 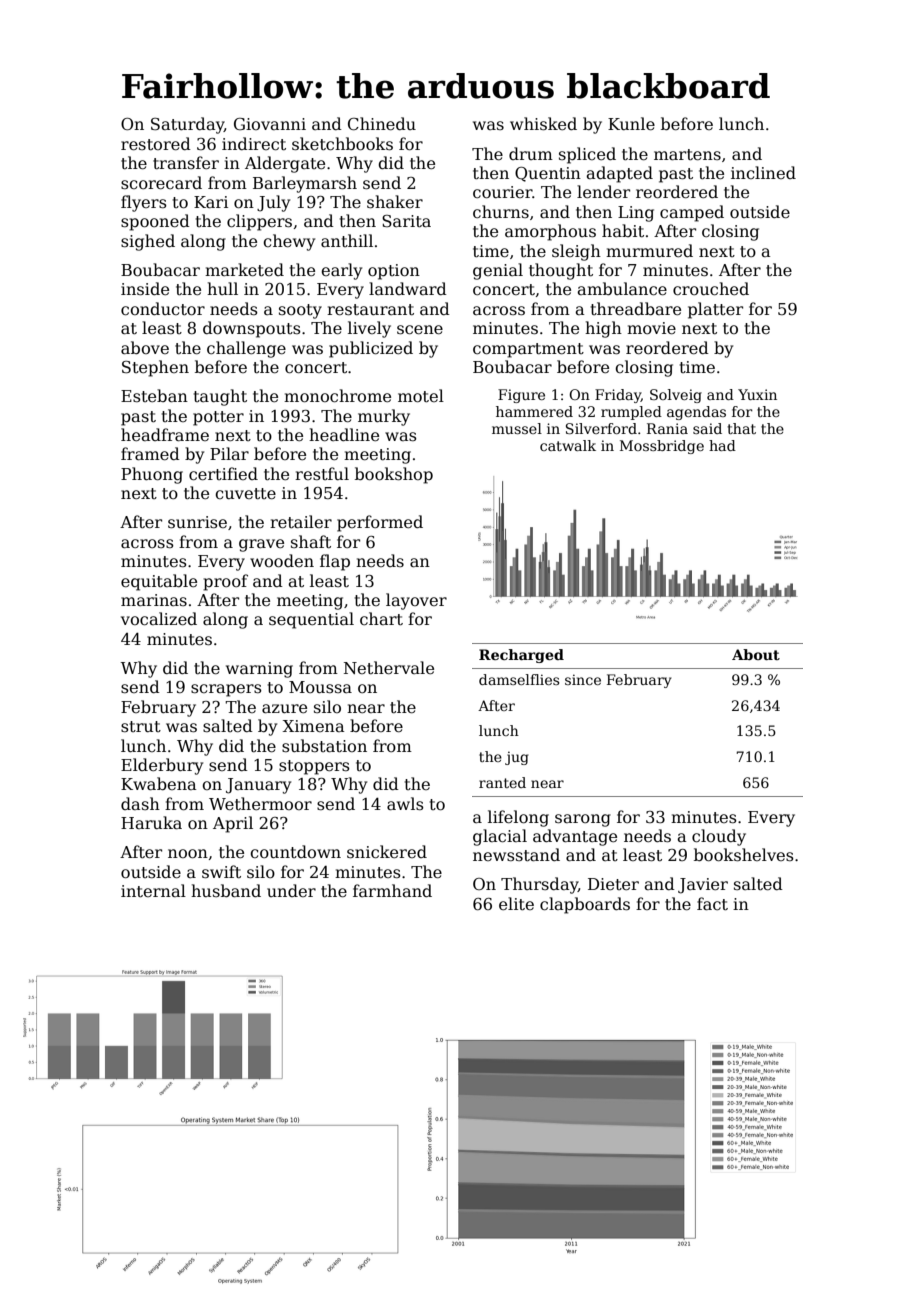 I want to click on catwalk, so click(x=568, y=445).
